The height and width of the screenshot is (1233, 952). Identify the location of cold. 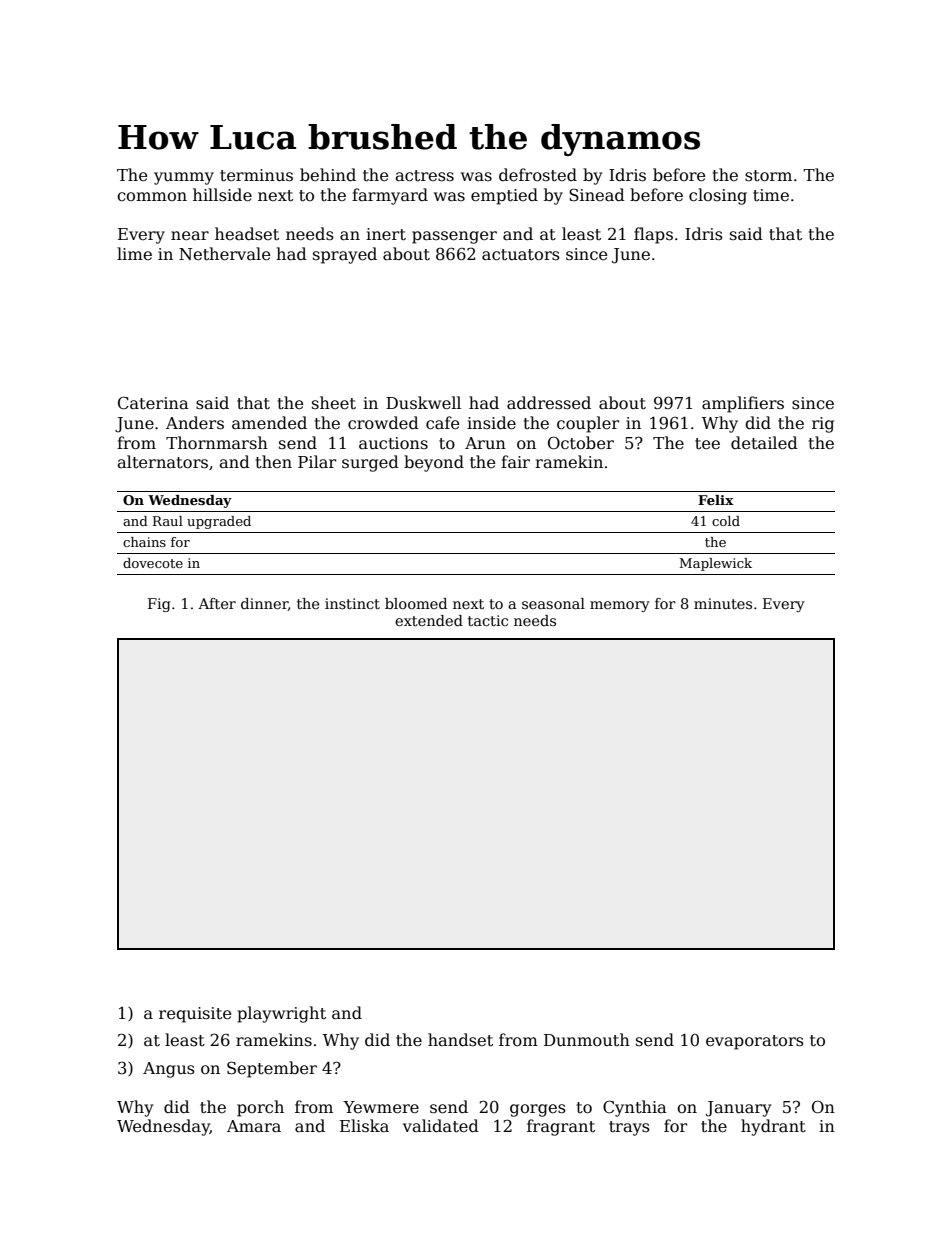
(726, 521).
